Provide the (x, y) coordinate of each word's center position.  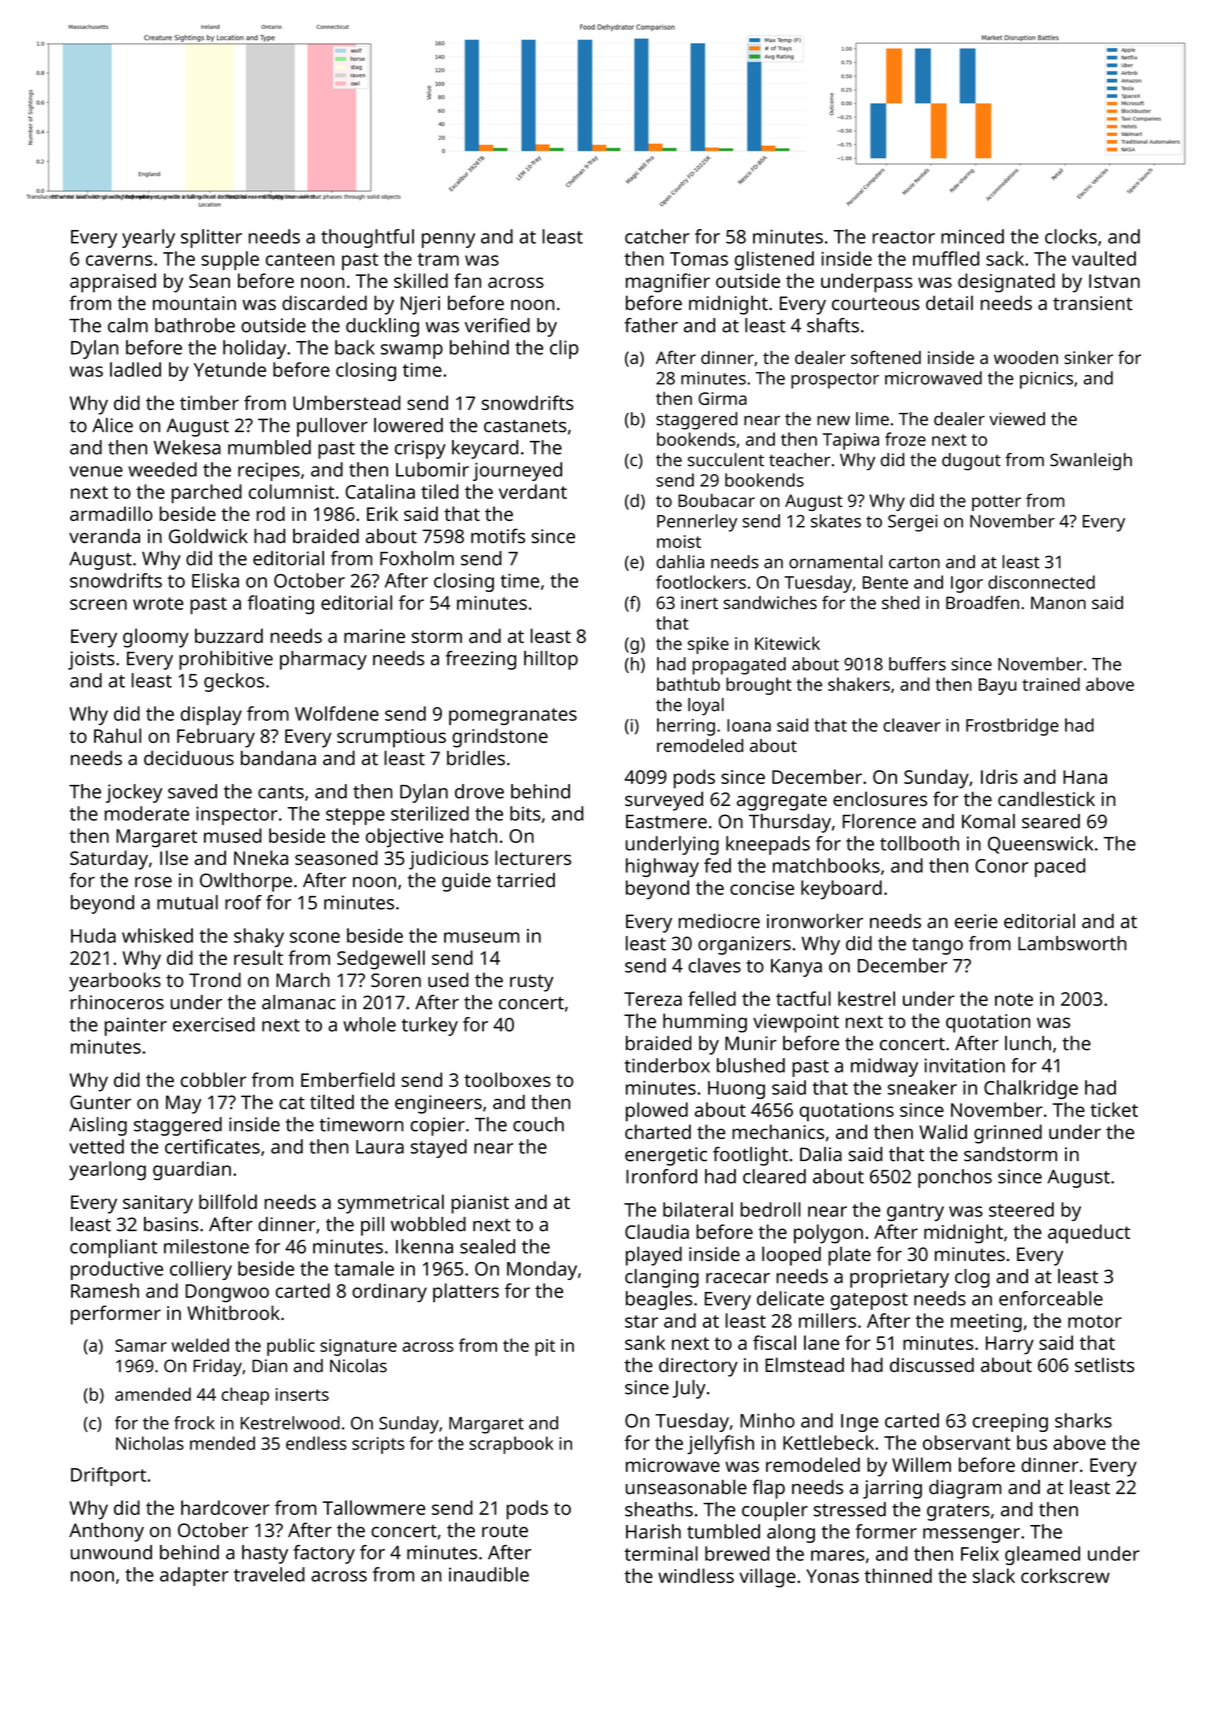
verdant (533, 491)
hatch (473, 835)
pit (545, 1347)
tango (937, 946)
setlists (1104, 1364)
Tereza (653, 999)
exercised (214, 1024)
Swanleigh (1091, 462)
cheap (245, 1396)
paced (1060, 867)
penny (448, 240)
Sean (209, 281)
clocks (1071, 236)
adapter (194, 1576)
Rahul (117, 735)
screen (98, 604)
